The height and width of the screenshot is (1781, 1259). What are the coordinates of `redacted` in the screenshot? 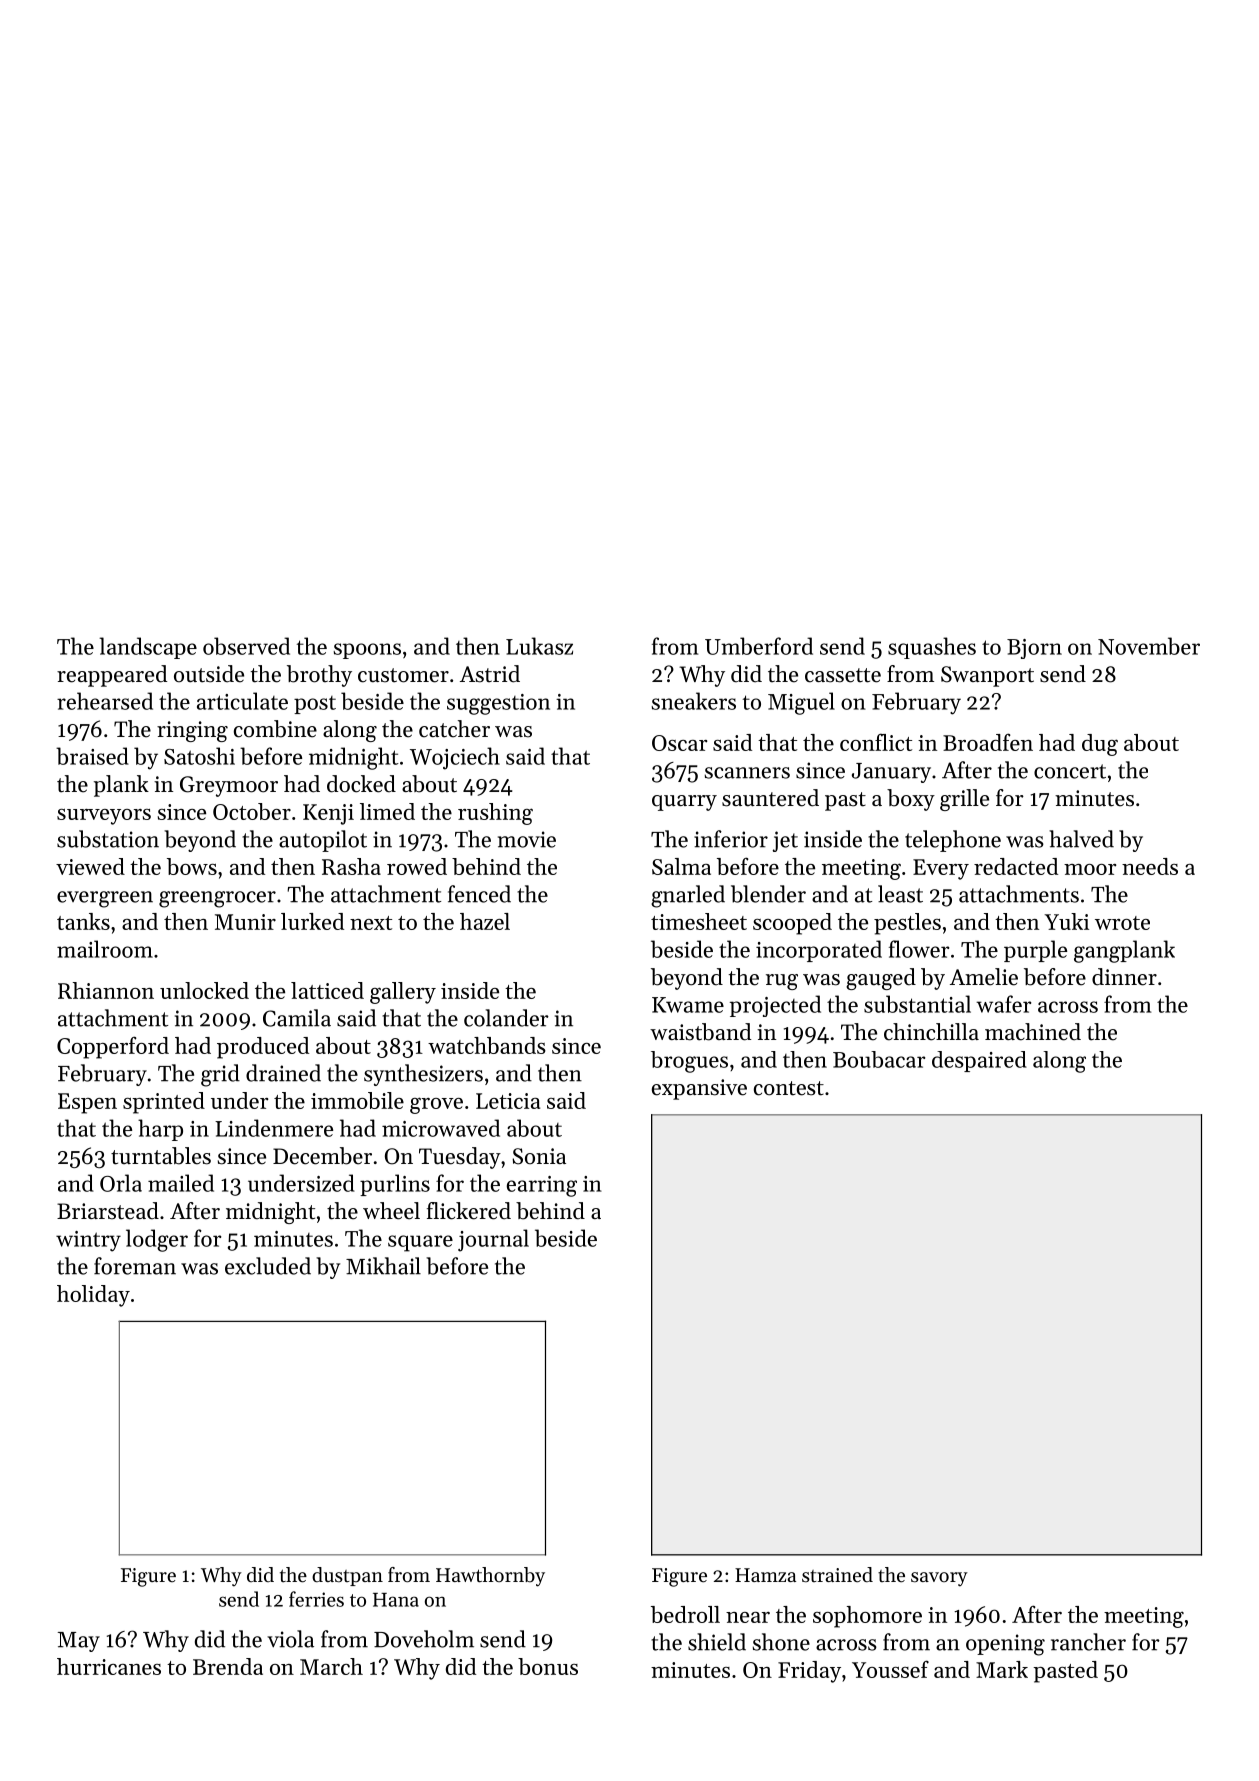 It's located at (1016, 866).
